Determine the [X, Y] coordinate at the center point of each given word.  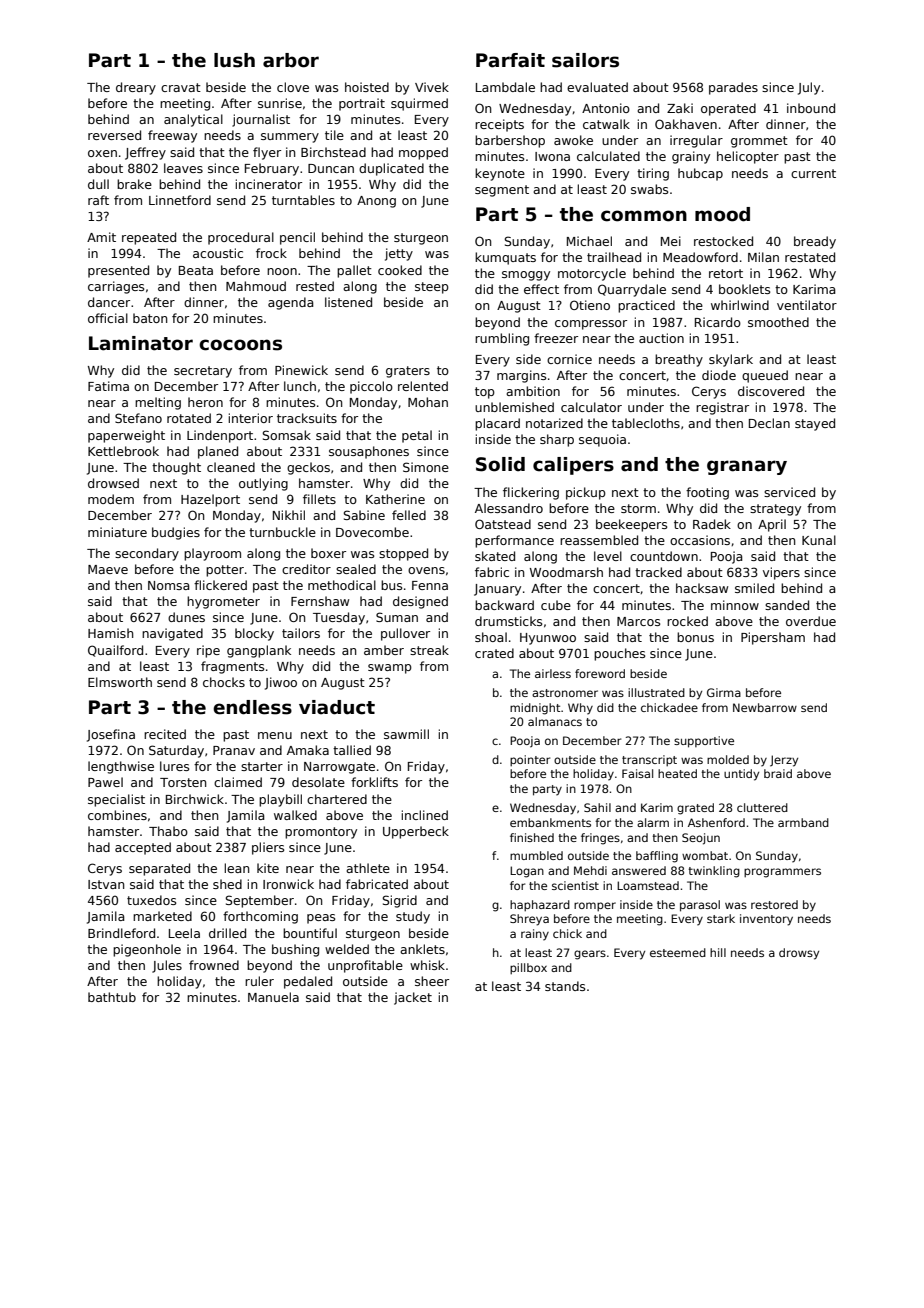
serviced [789, 492]
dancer [109, 302]
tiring [653, 174]
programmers [782, 873]
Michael [589, 241]
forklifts [374, 782]
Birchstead [333, 152]
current [813, 173]
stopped [403, 554]
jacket [413, 998]
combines [117, 815]
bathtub [112, 997]
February [272, 169]
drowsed [113, 483]
